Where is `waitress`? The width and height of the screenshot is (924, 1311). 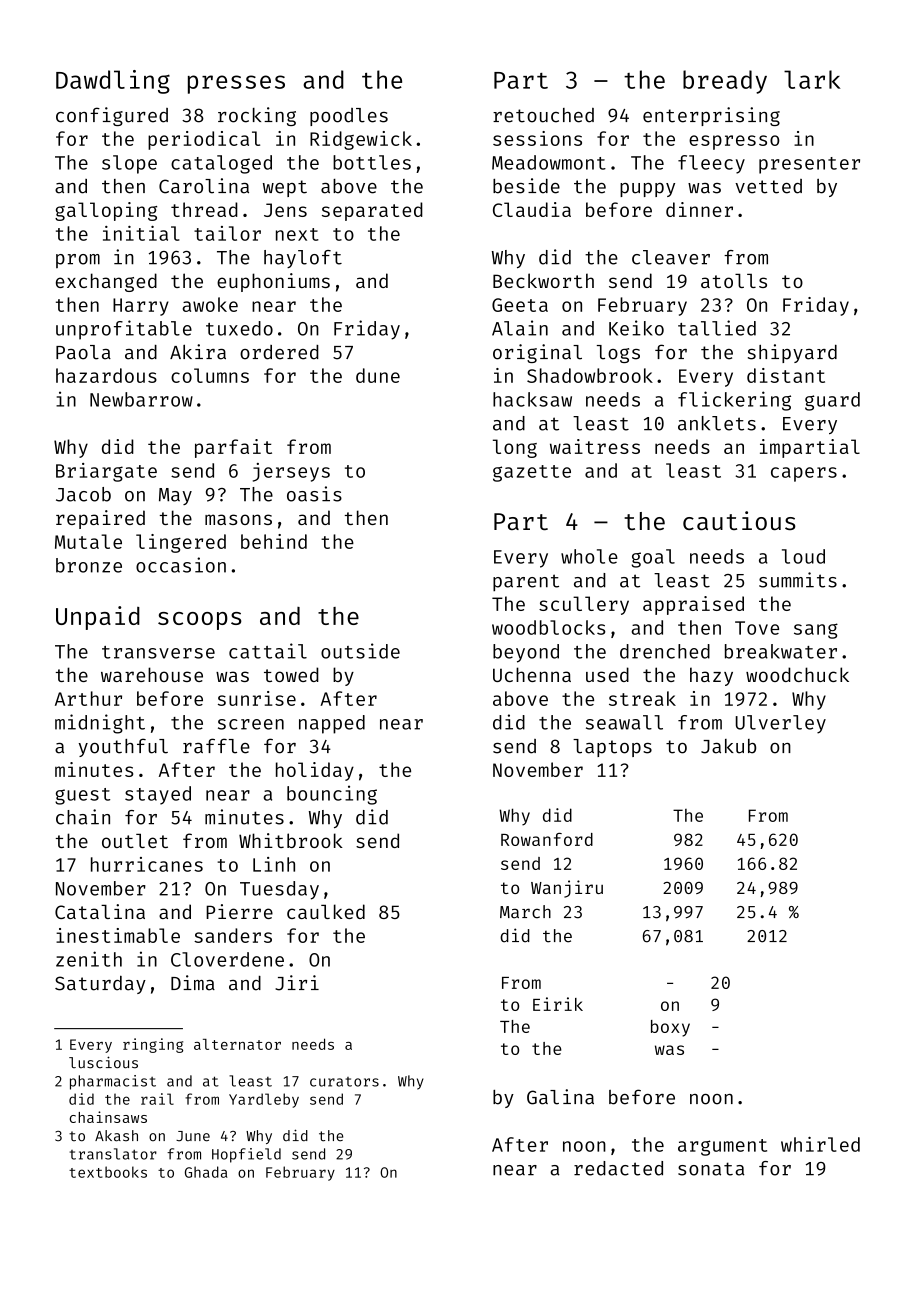 waitress is located at coordinates (595, 446).
